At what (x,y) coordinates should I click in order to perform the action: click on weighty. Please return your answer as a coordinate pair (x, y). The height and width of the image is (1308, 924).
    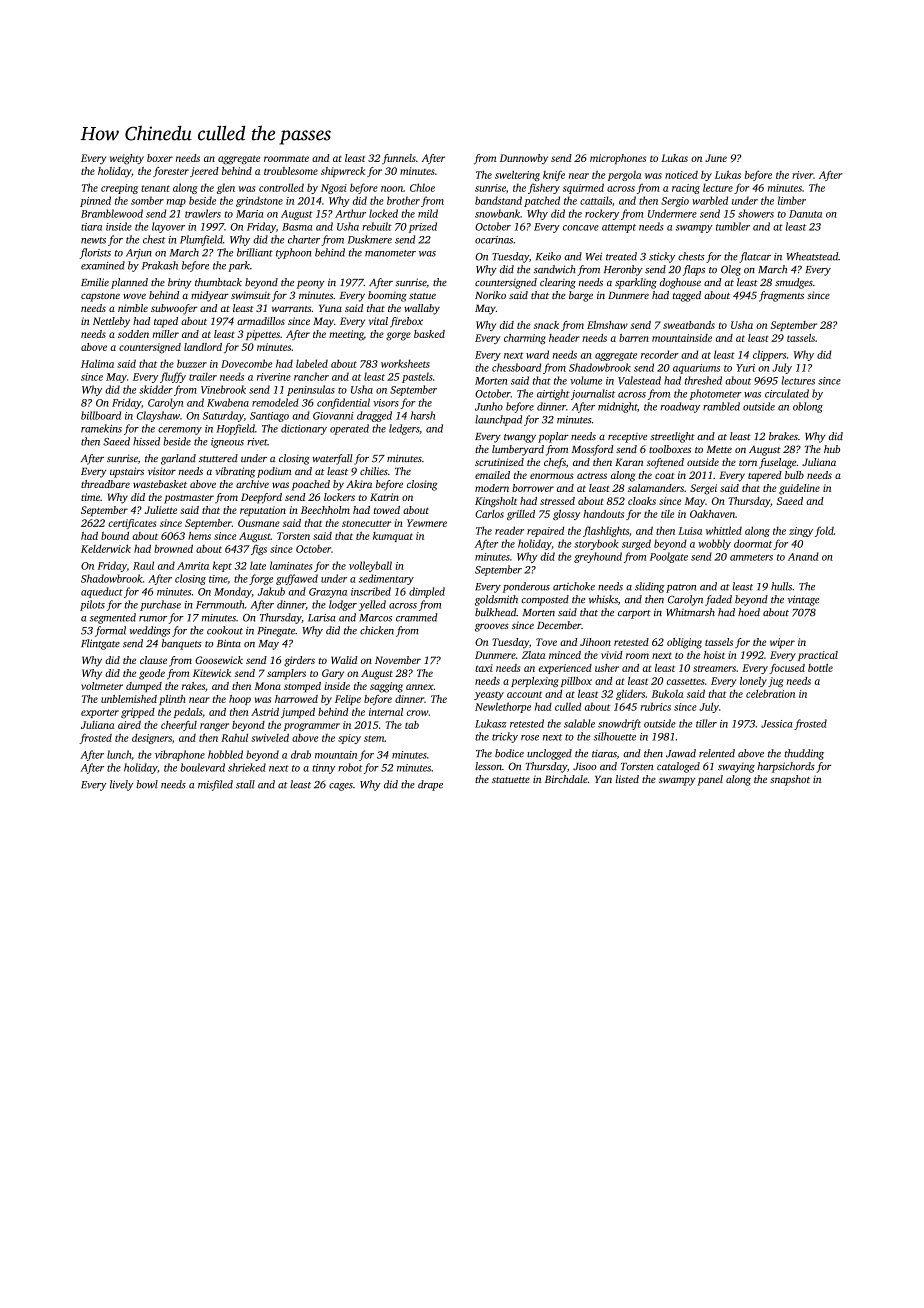
    Looking at the image, I should click on (127, 159).
